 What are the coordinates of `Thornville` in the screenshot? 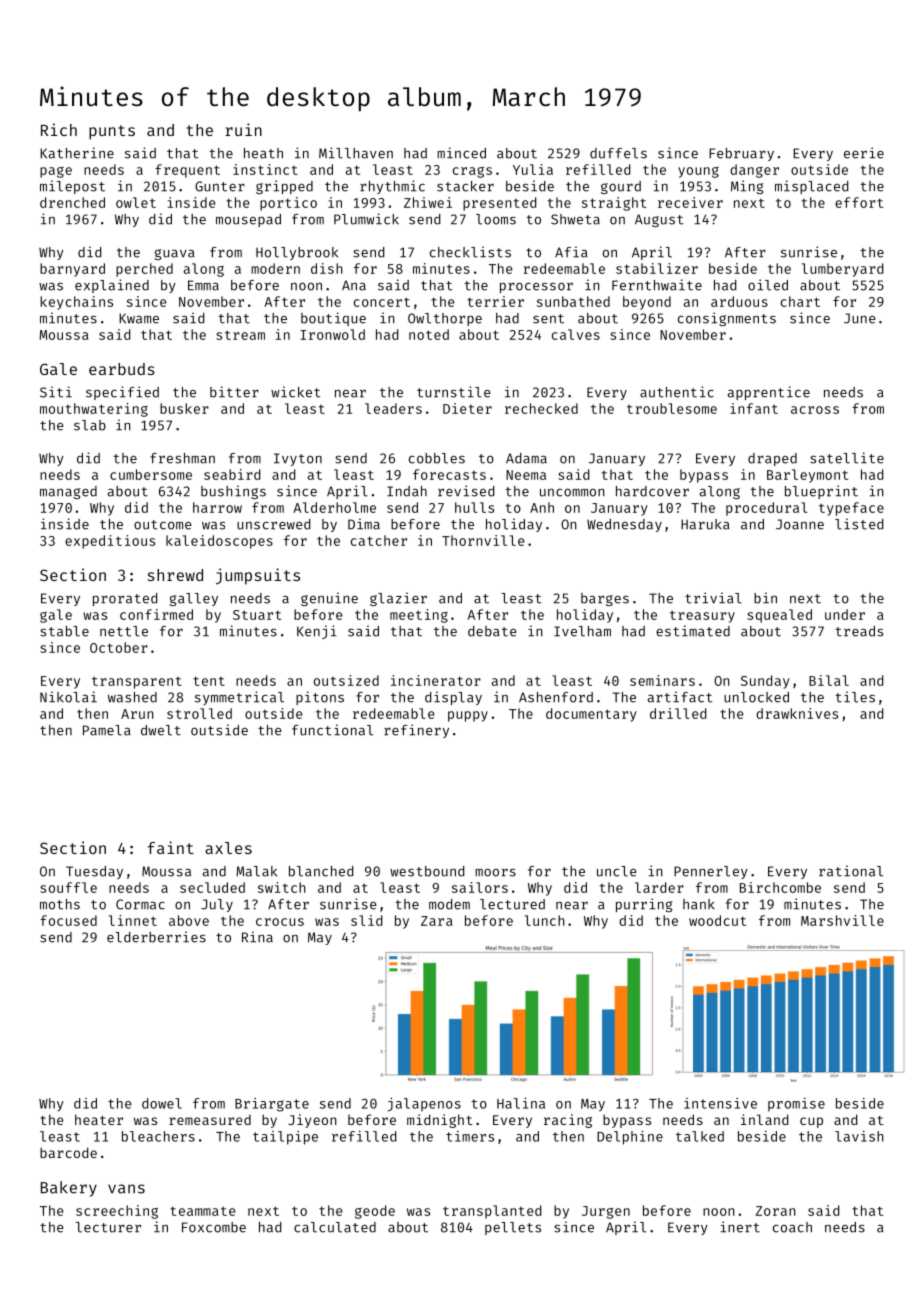 It's located at (483, 540).
